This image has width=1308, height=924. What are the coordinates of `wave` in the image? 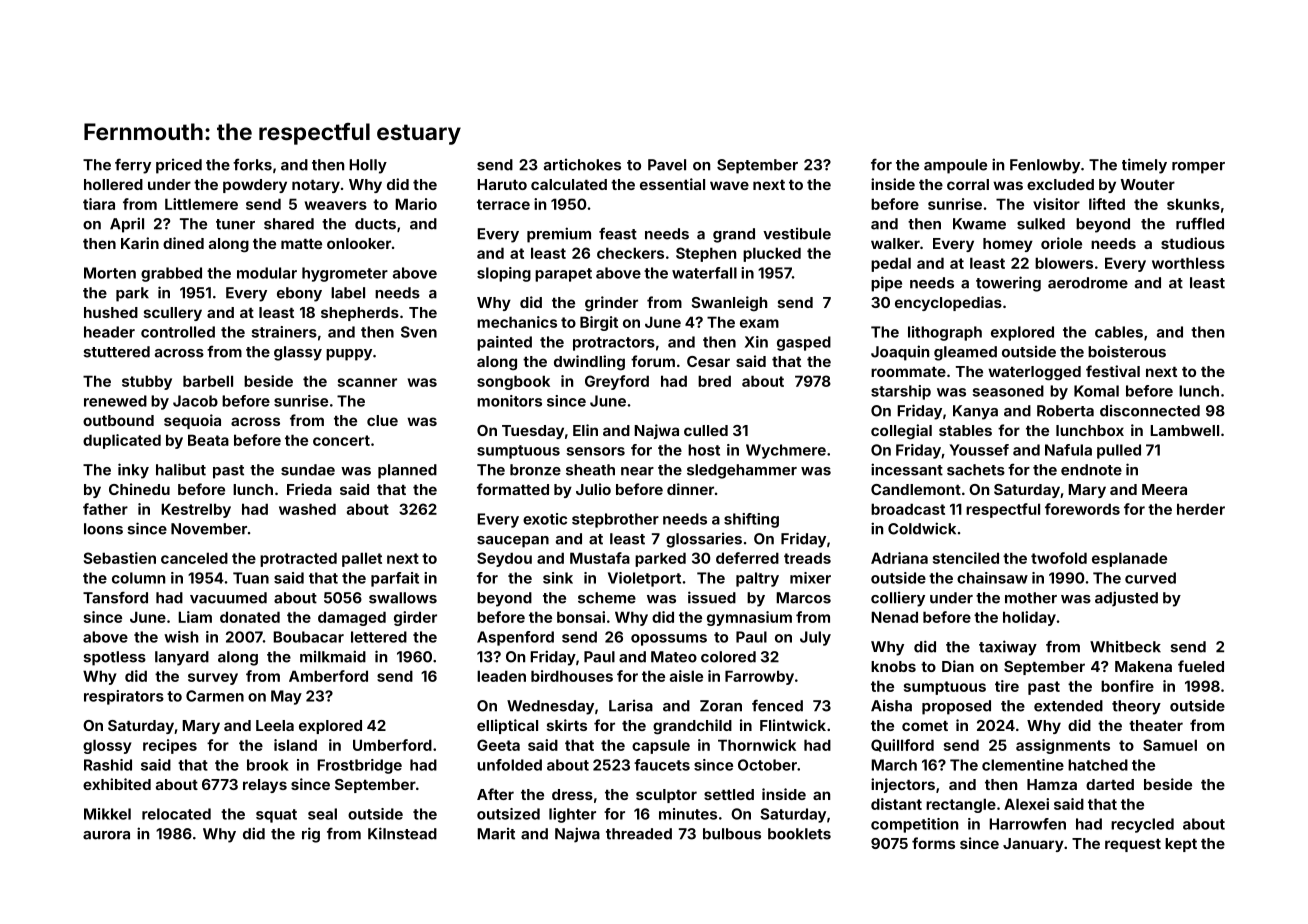 It's located at (729, 185).
